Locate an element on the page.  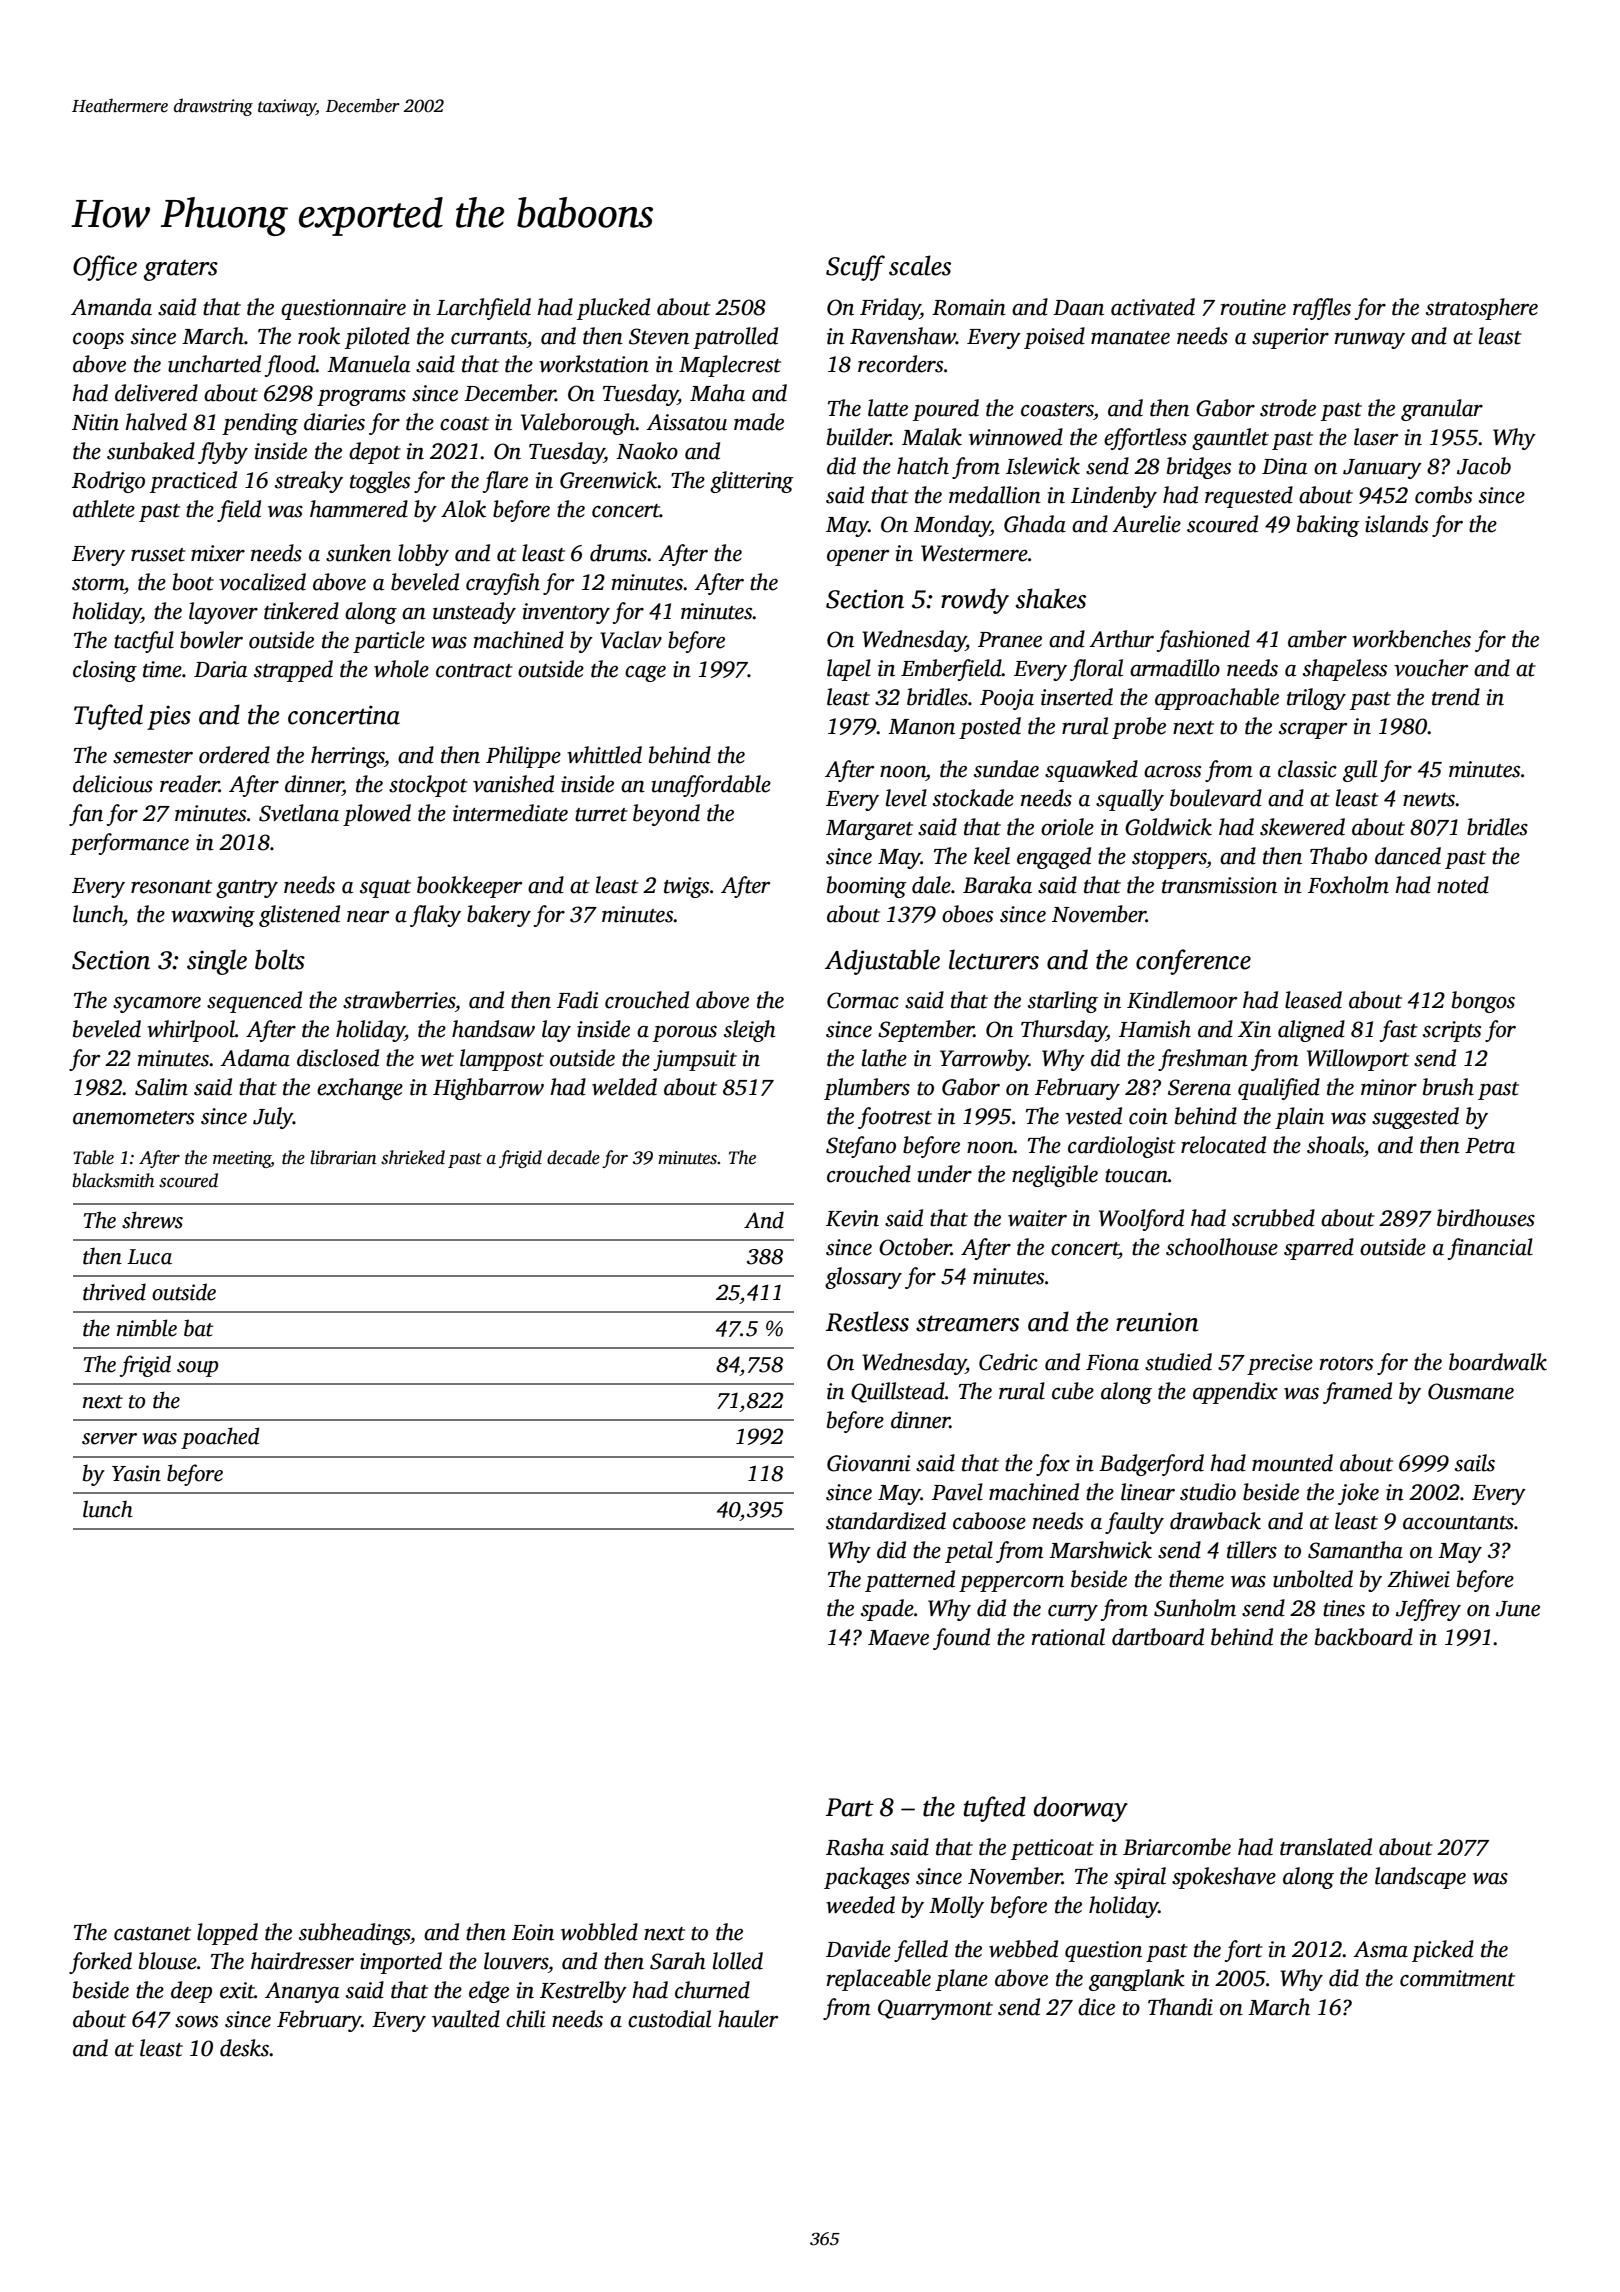
latte is located at coordinates (888, 408).
